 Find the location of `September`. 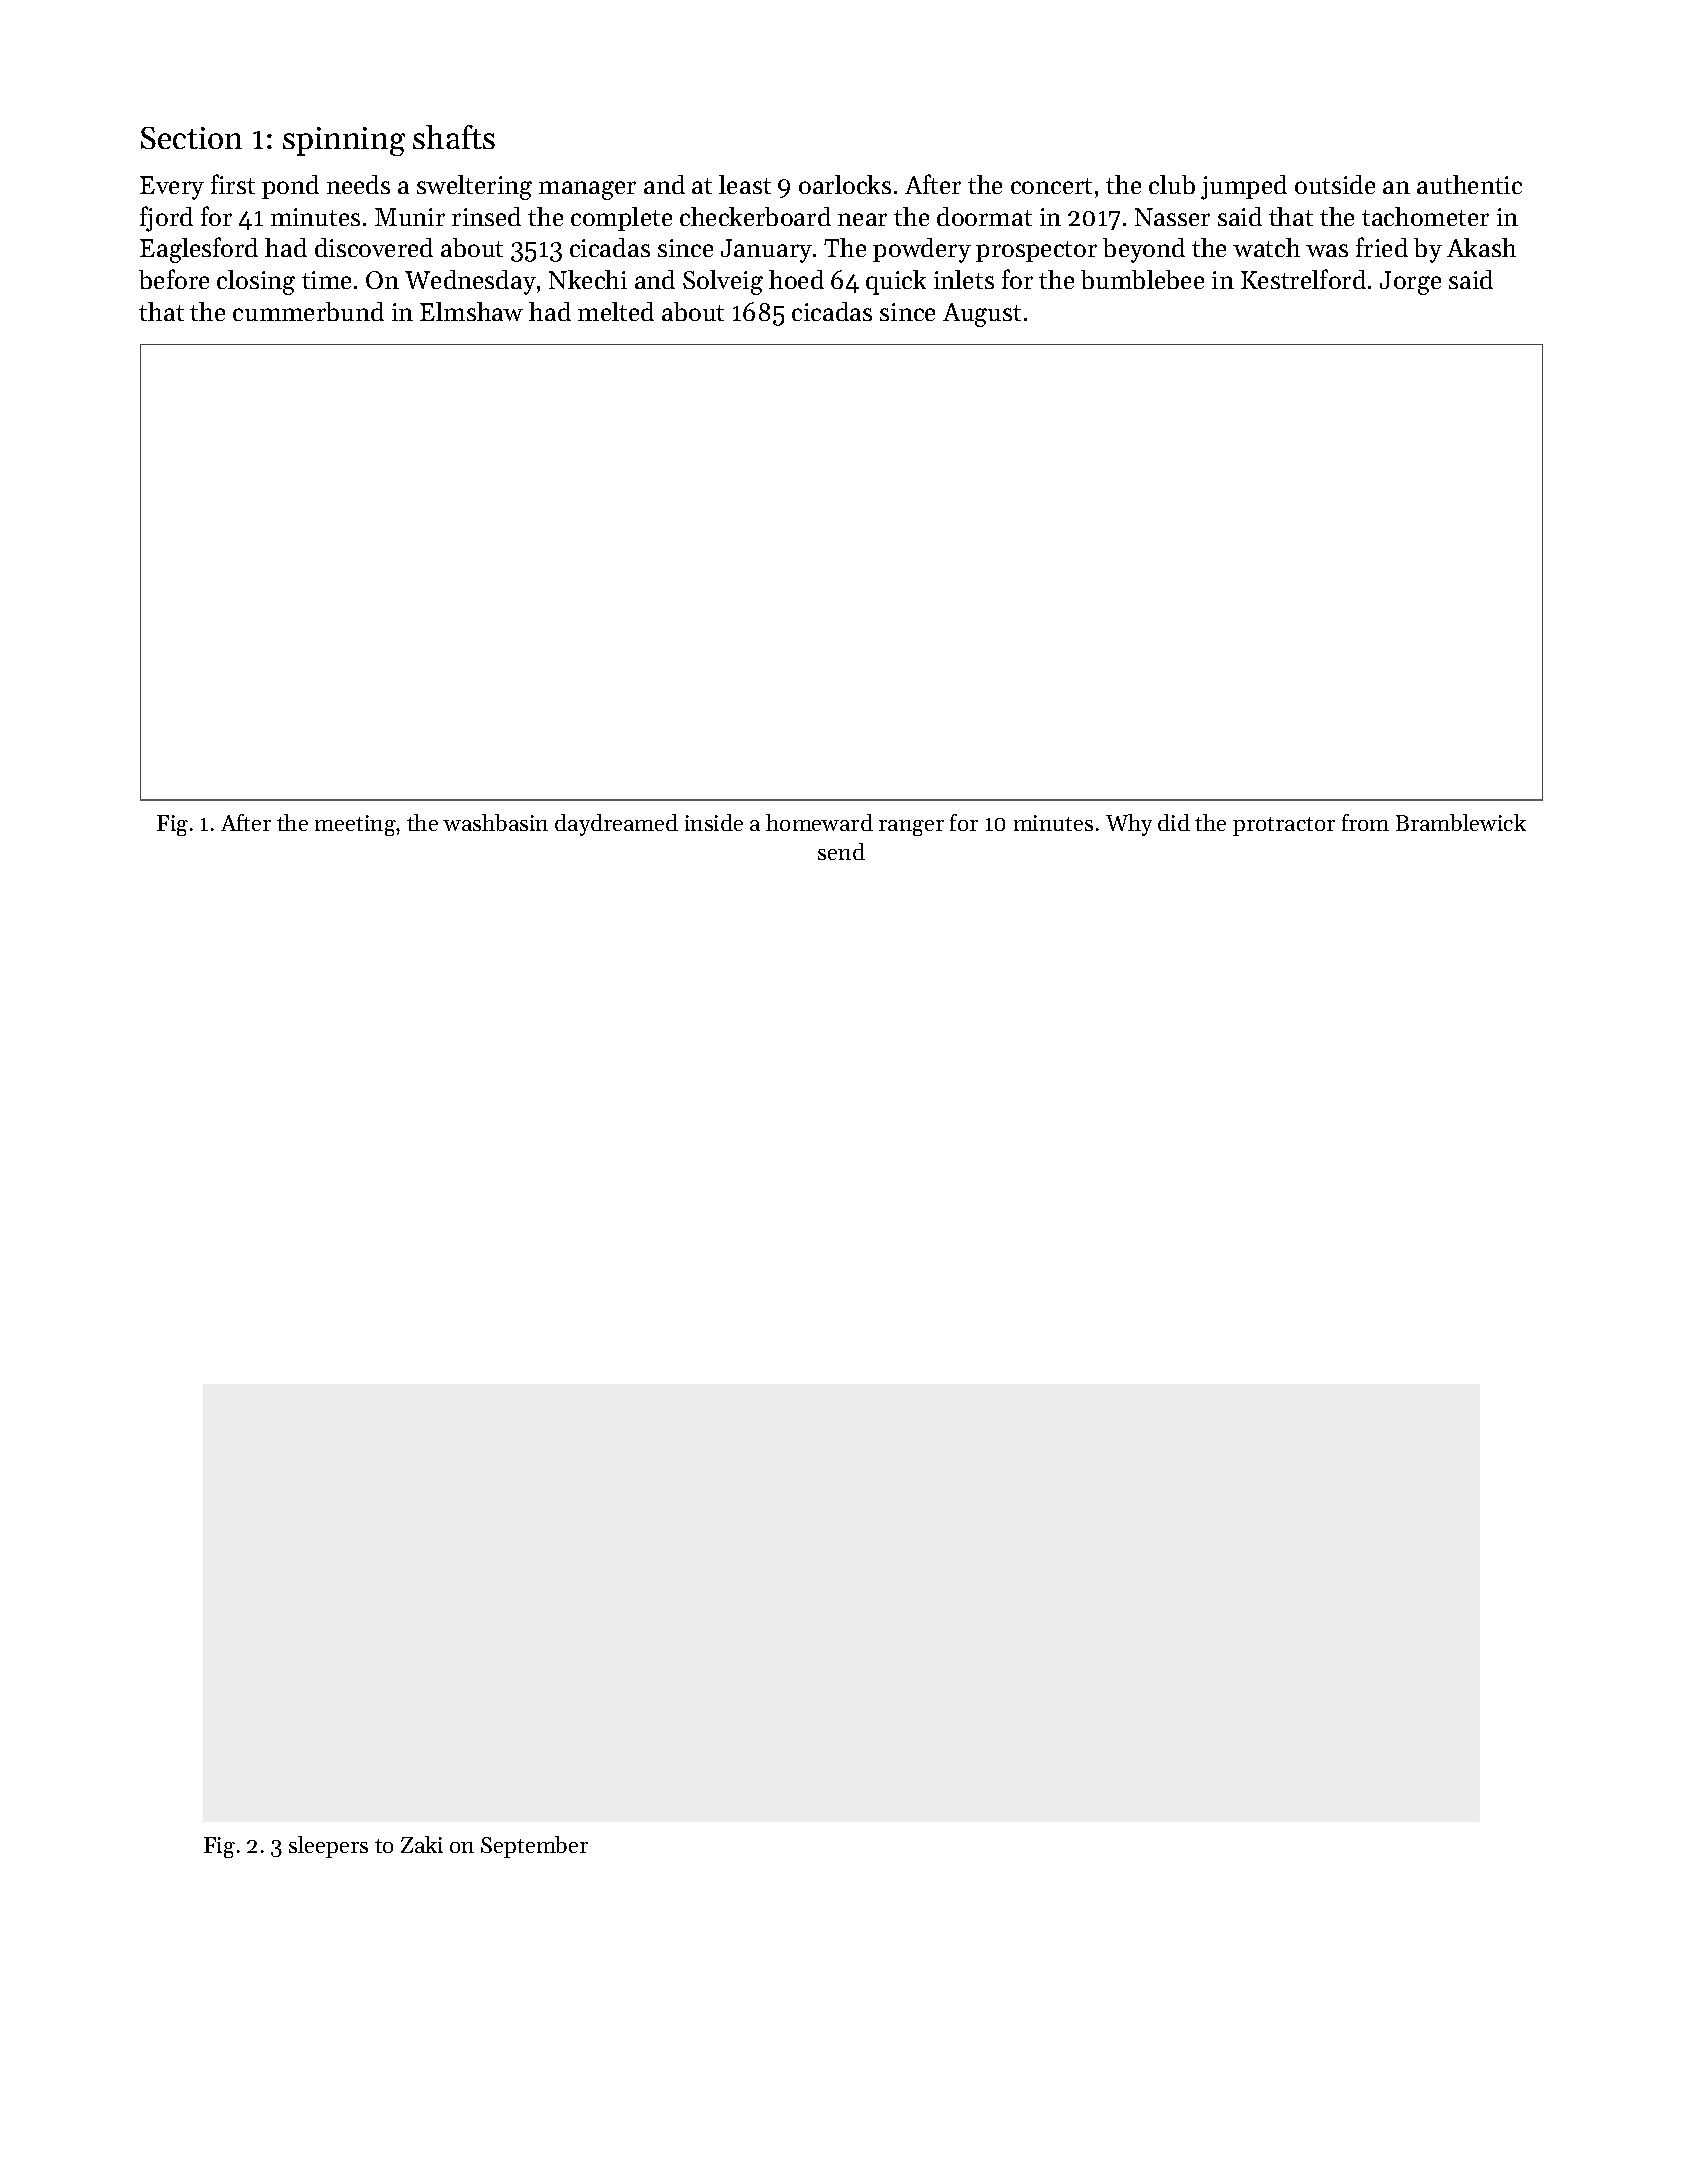

September is located at coordinates (534, 1847).
